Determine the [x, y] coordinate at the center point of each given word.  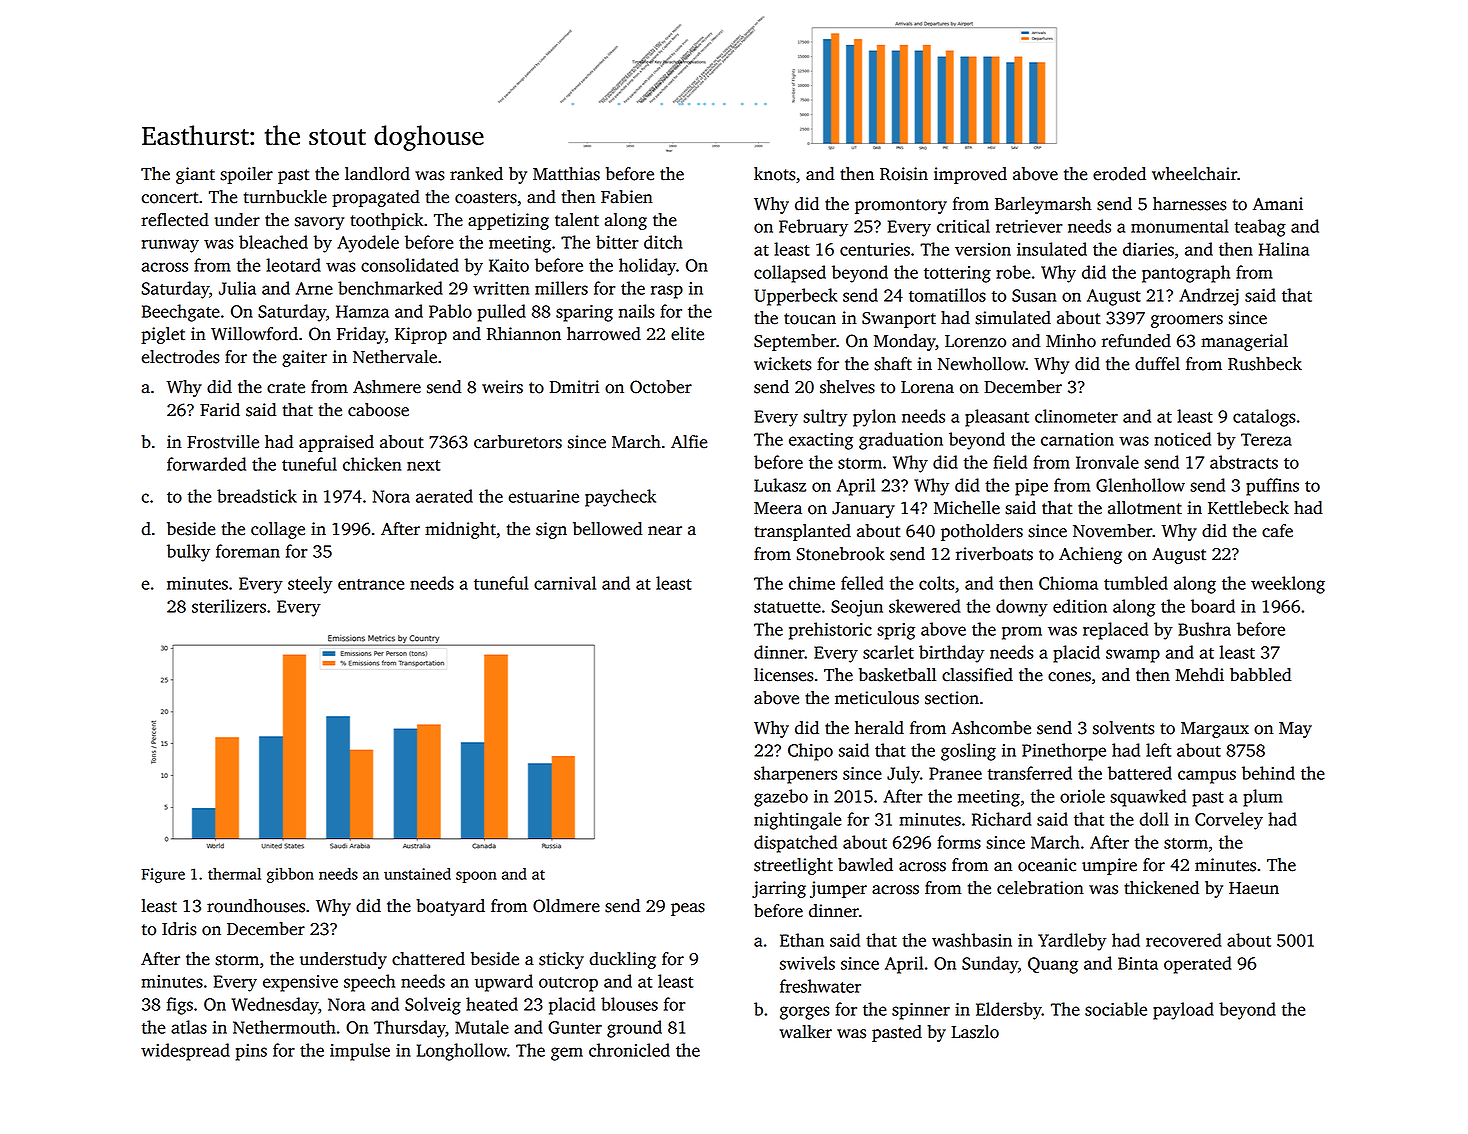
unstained [417, 874]
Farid [220, 410]
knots [775, 174]
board [1213, 606]
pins [251, 1052]
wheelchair [1194, 174]
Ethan [802, 940]
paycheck [620, 498]
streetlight [793, 866]
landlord [377, 174]
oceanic [1047, 865]
